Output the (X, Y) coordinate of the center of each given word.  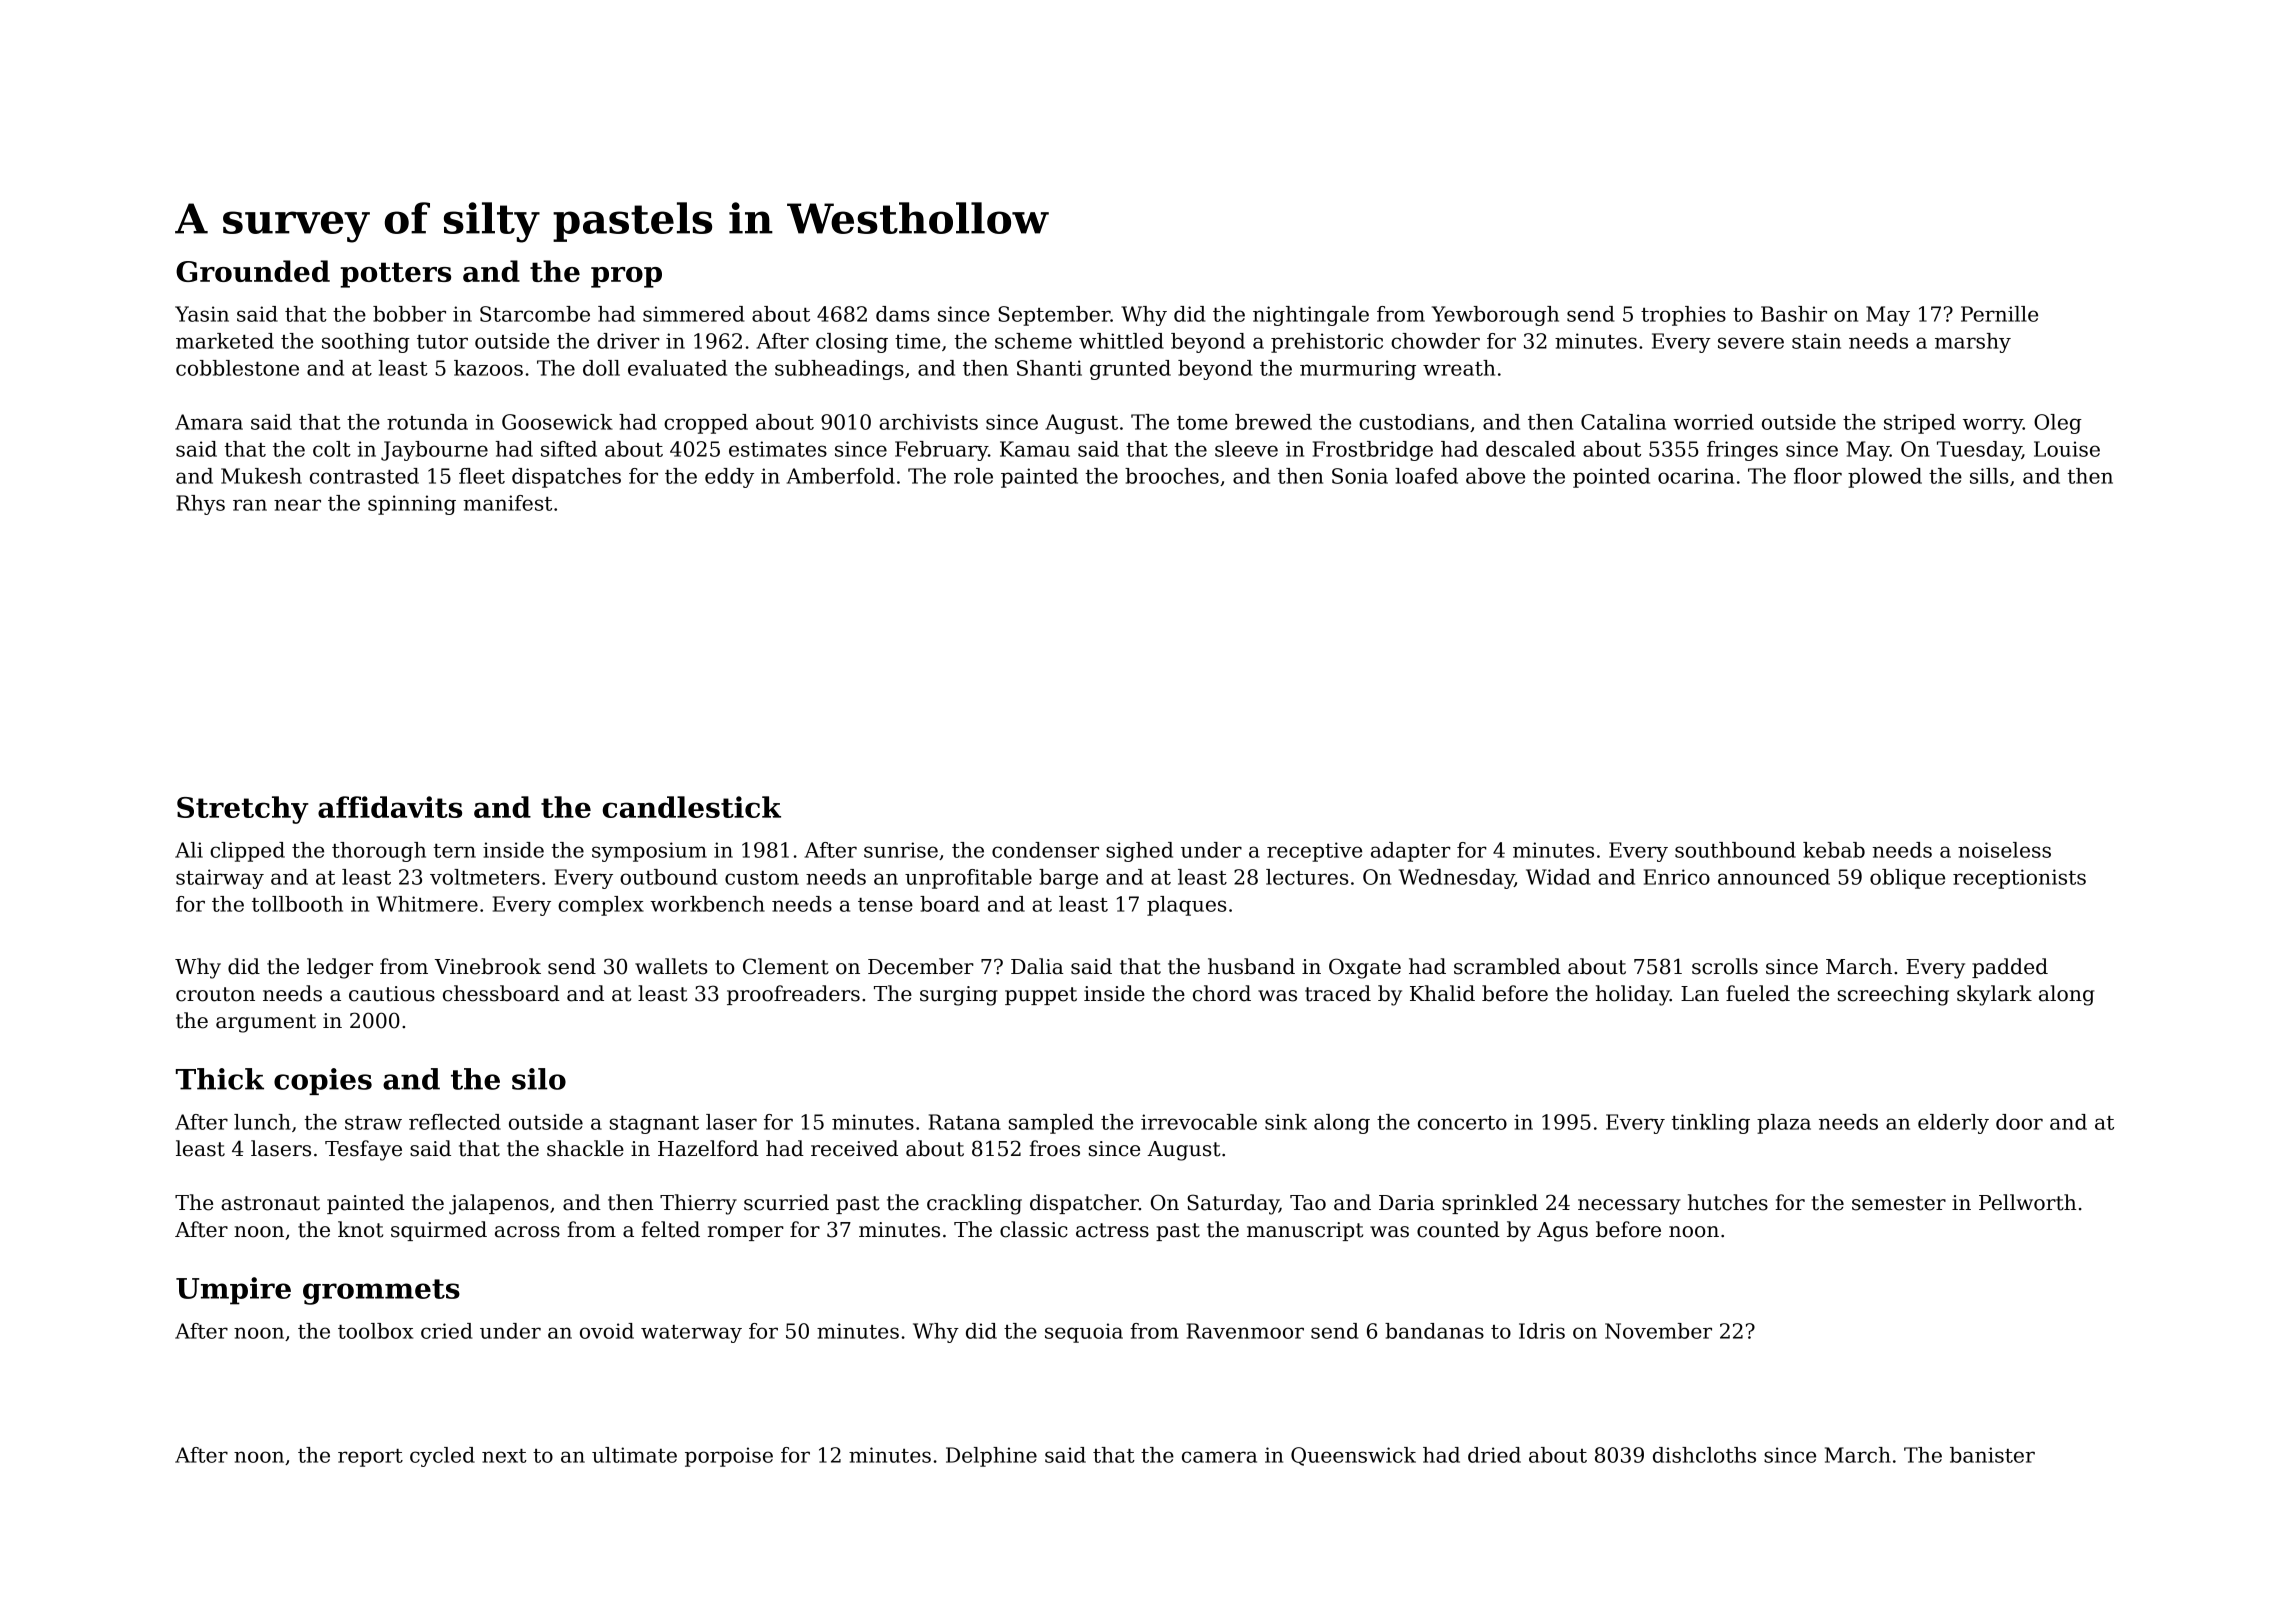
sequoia (1084, 1333)
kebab (1834, 850)
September (1054, 316)
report (370, 1458)
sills (1989, 476)
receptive (1314, 852)
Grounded (253, 271)
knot (360, 1229)
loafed (1426, 476)
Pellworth (2027, 1202)
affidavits (390, 807)
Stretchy (243, 810)
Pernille (1999, 314)
